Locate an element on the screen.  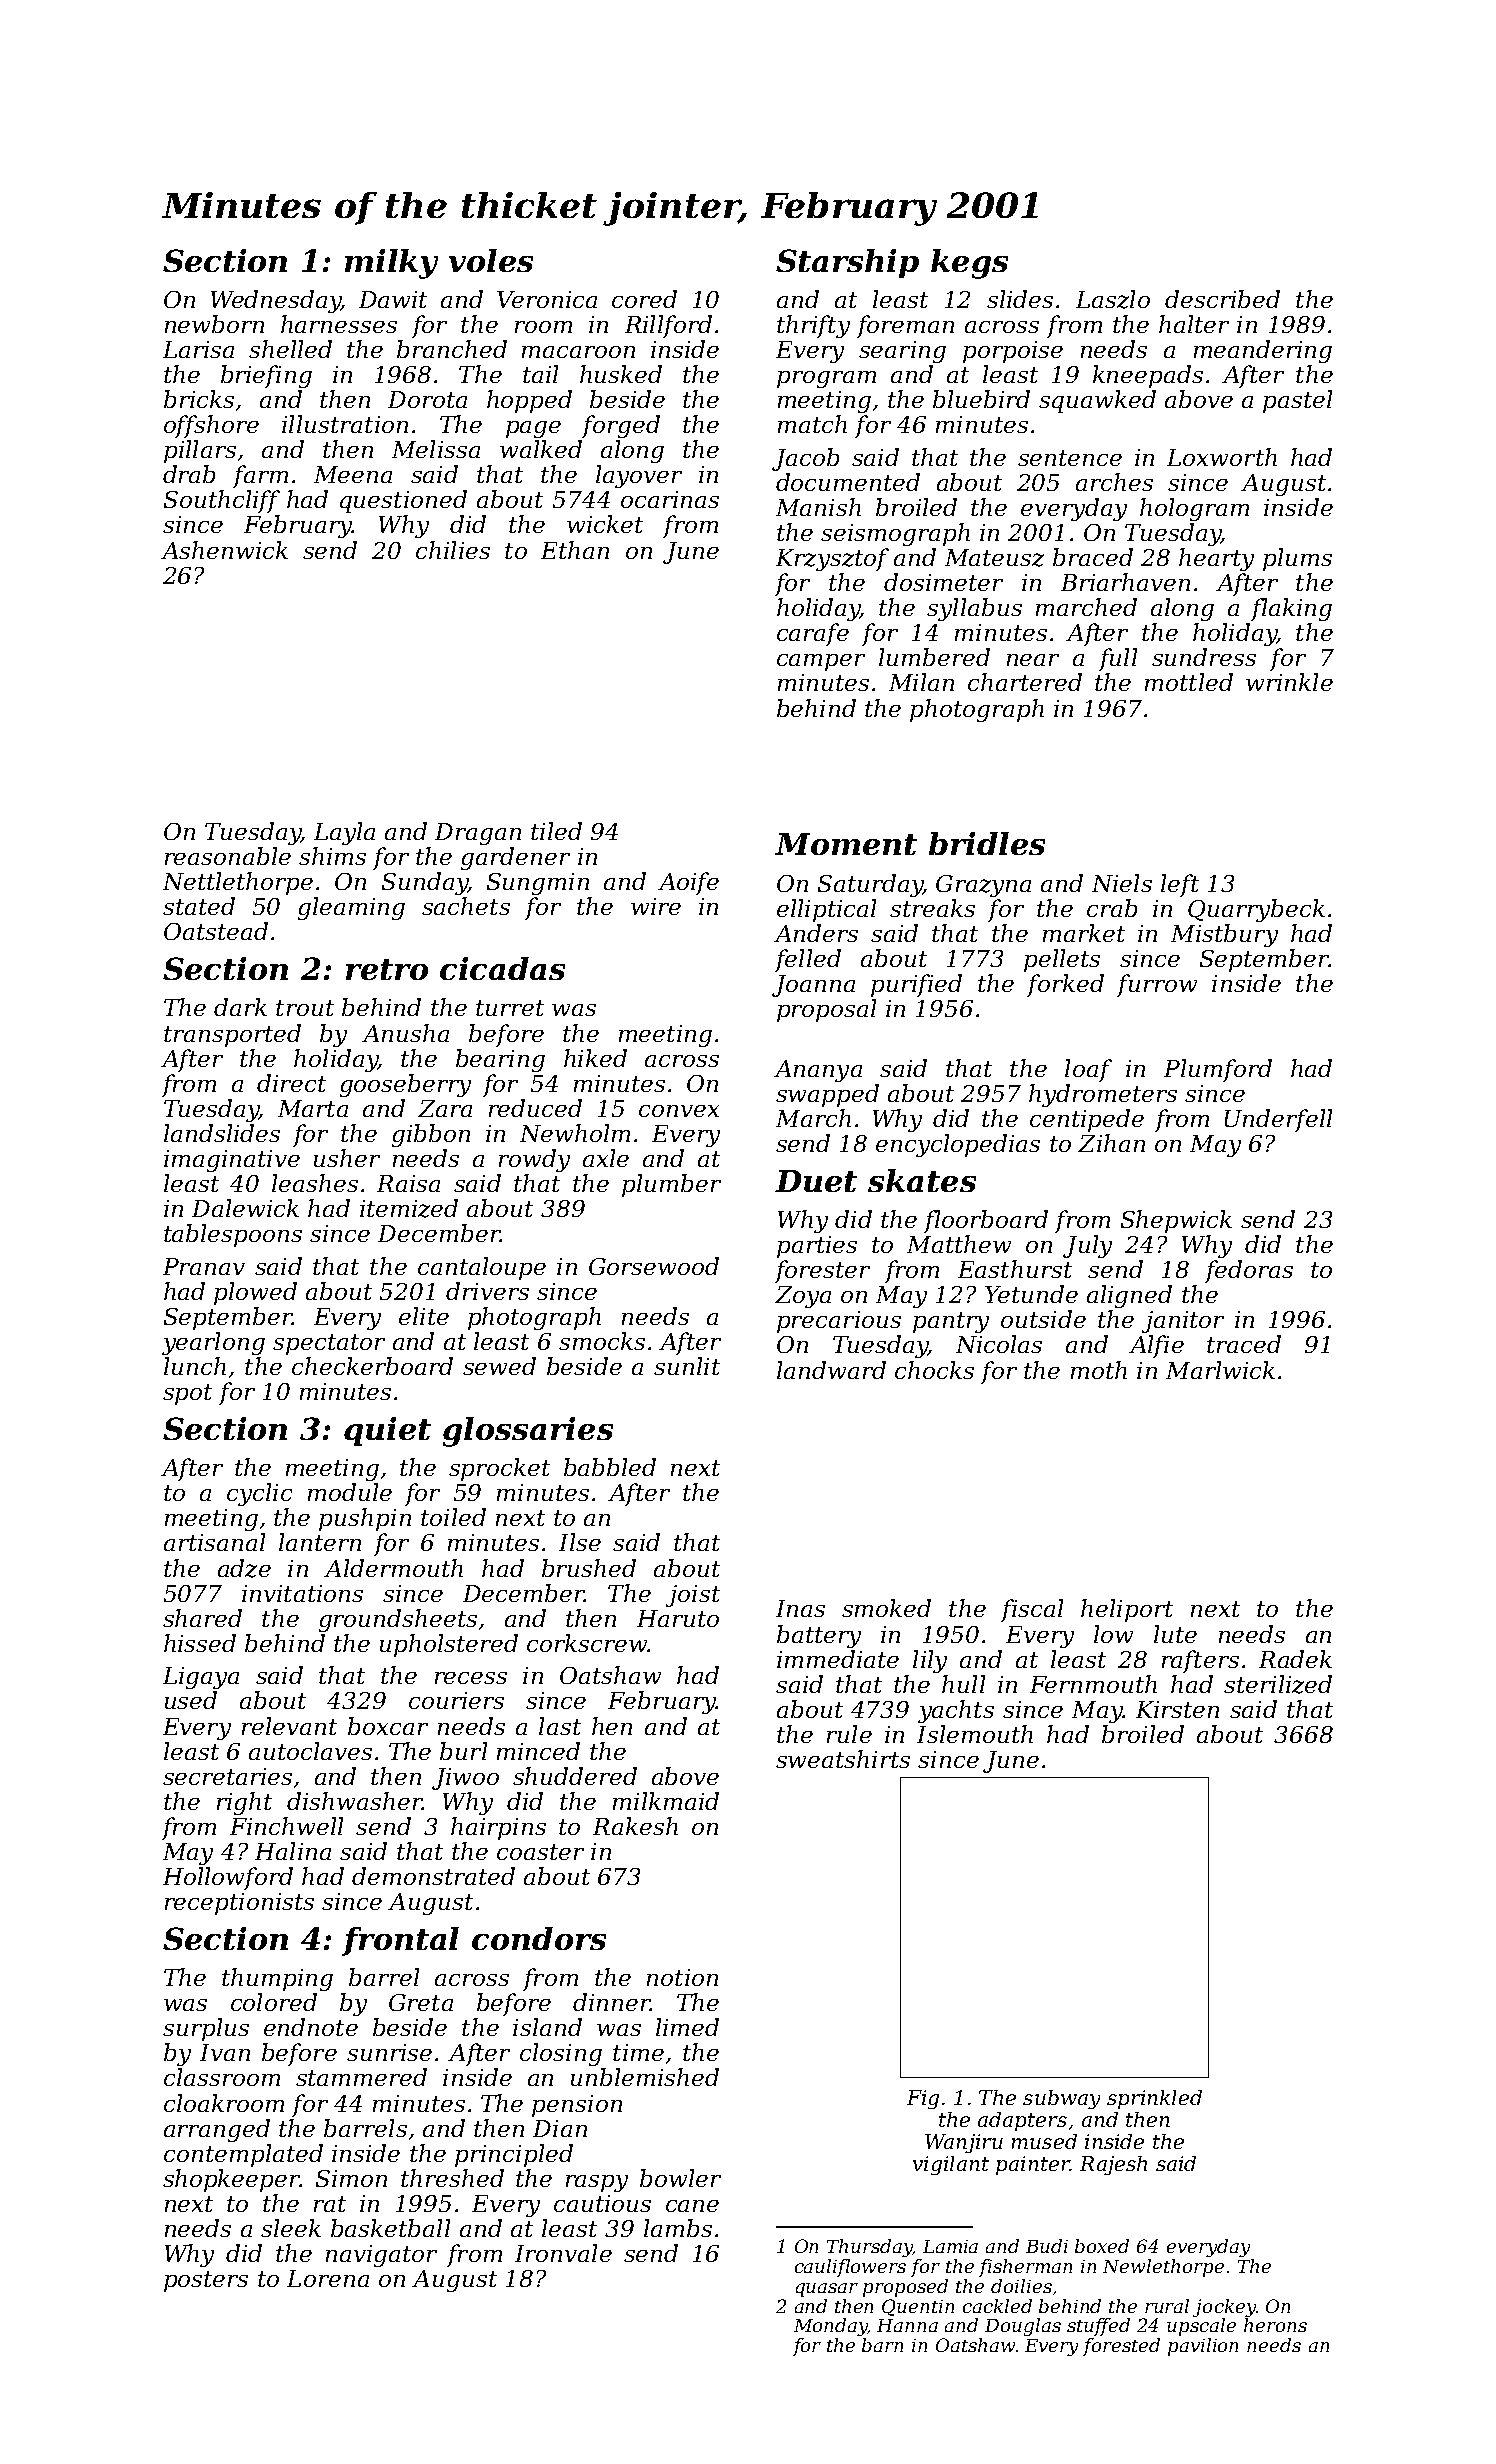
Radek is located at coordinates (1295, 1659).
